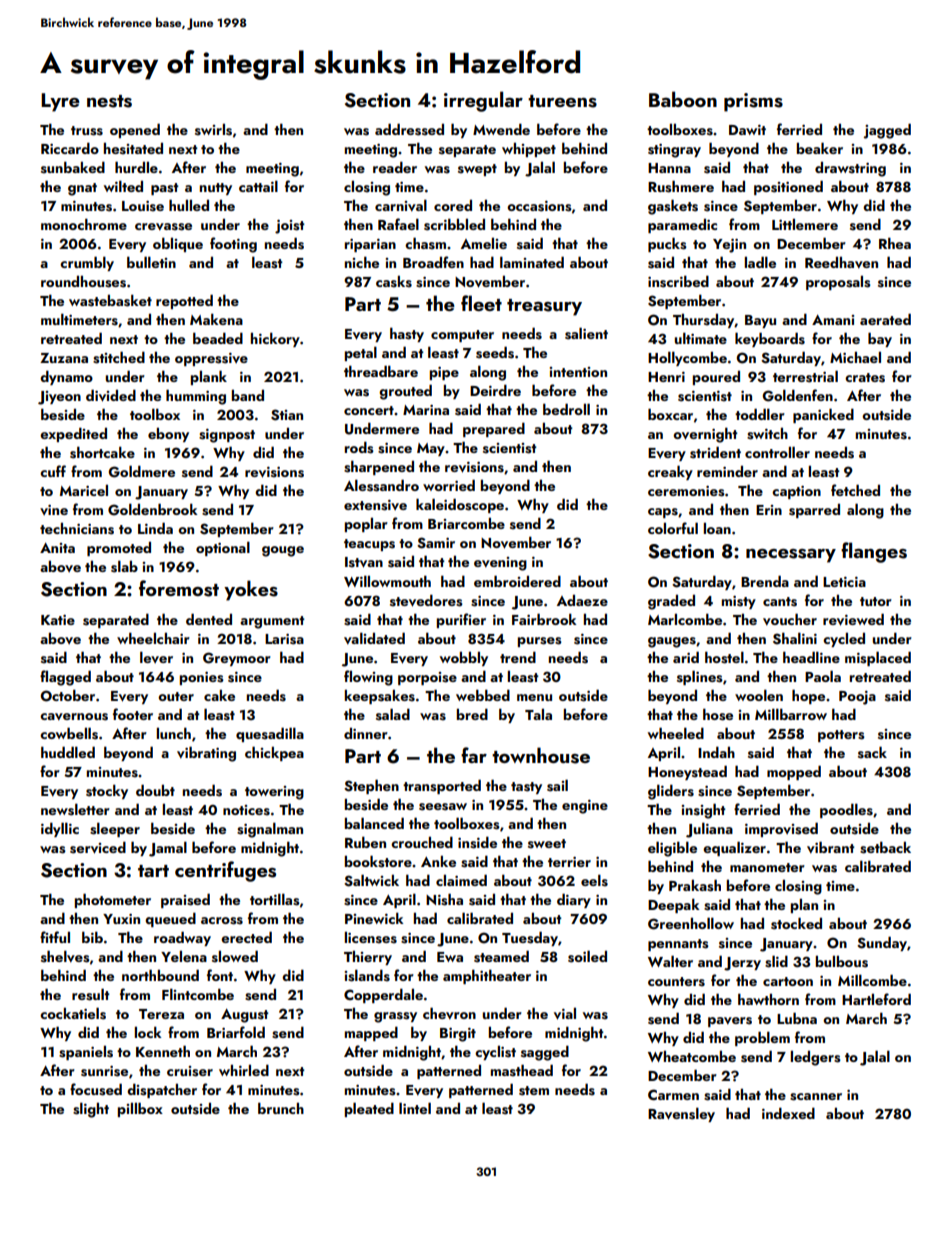 The width and height of the document is (952, 1233). Describe the element at coordinates (140, 1109) in the document. I see `pillbox` at that location.
